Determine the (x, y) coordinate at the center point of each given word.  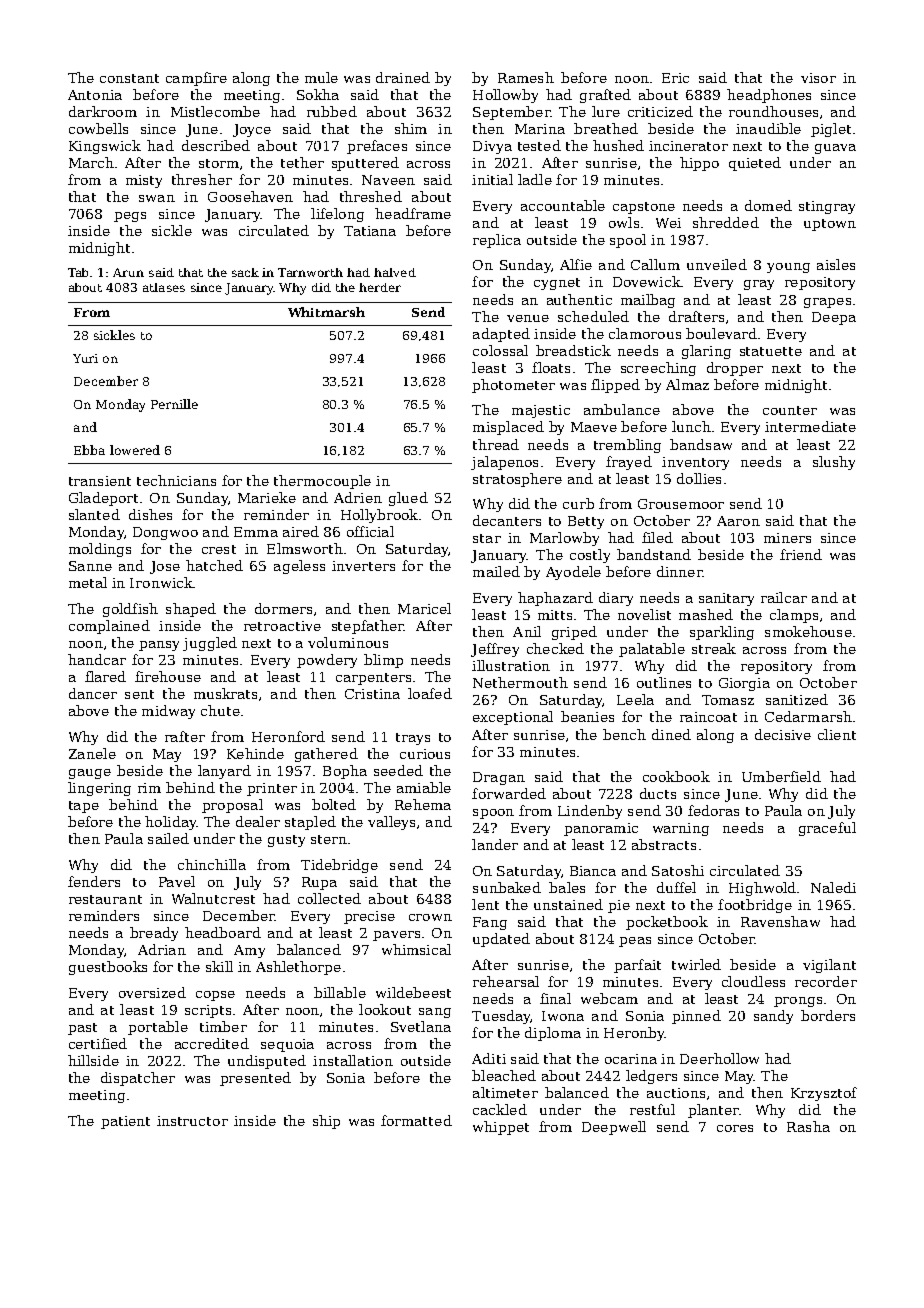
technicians (176, 480)
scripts (208, 1011)
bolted (334, 804)
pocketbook (667, 923)
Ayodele (573, 573)
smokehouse (808, 631)
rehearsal (506, 981)
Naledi (833, 887)
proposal (232, 806)
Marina (540, 129)
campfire (196, 79)
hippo (699, 164)
